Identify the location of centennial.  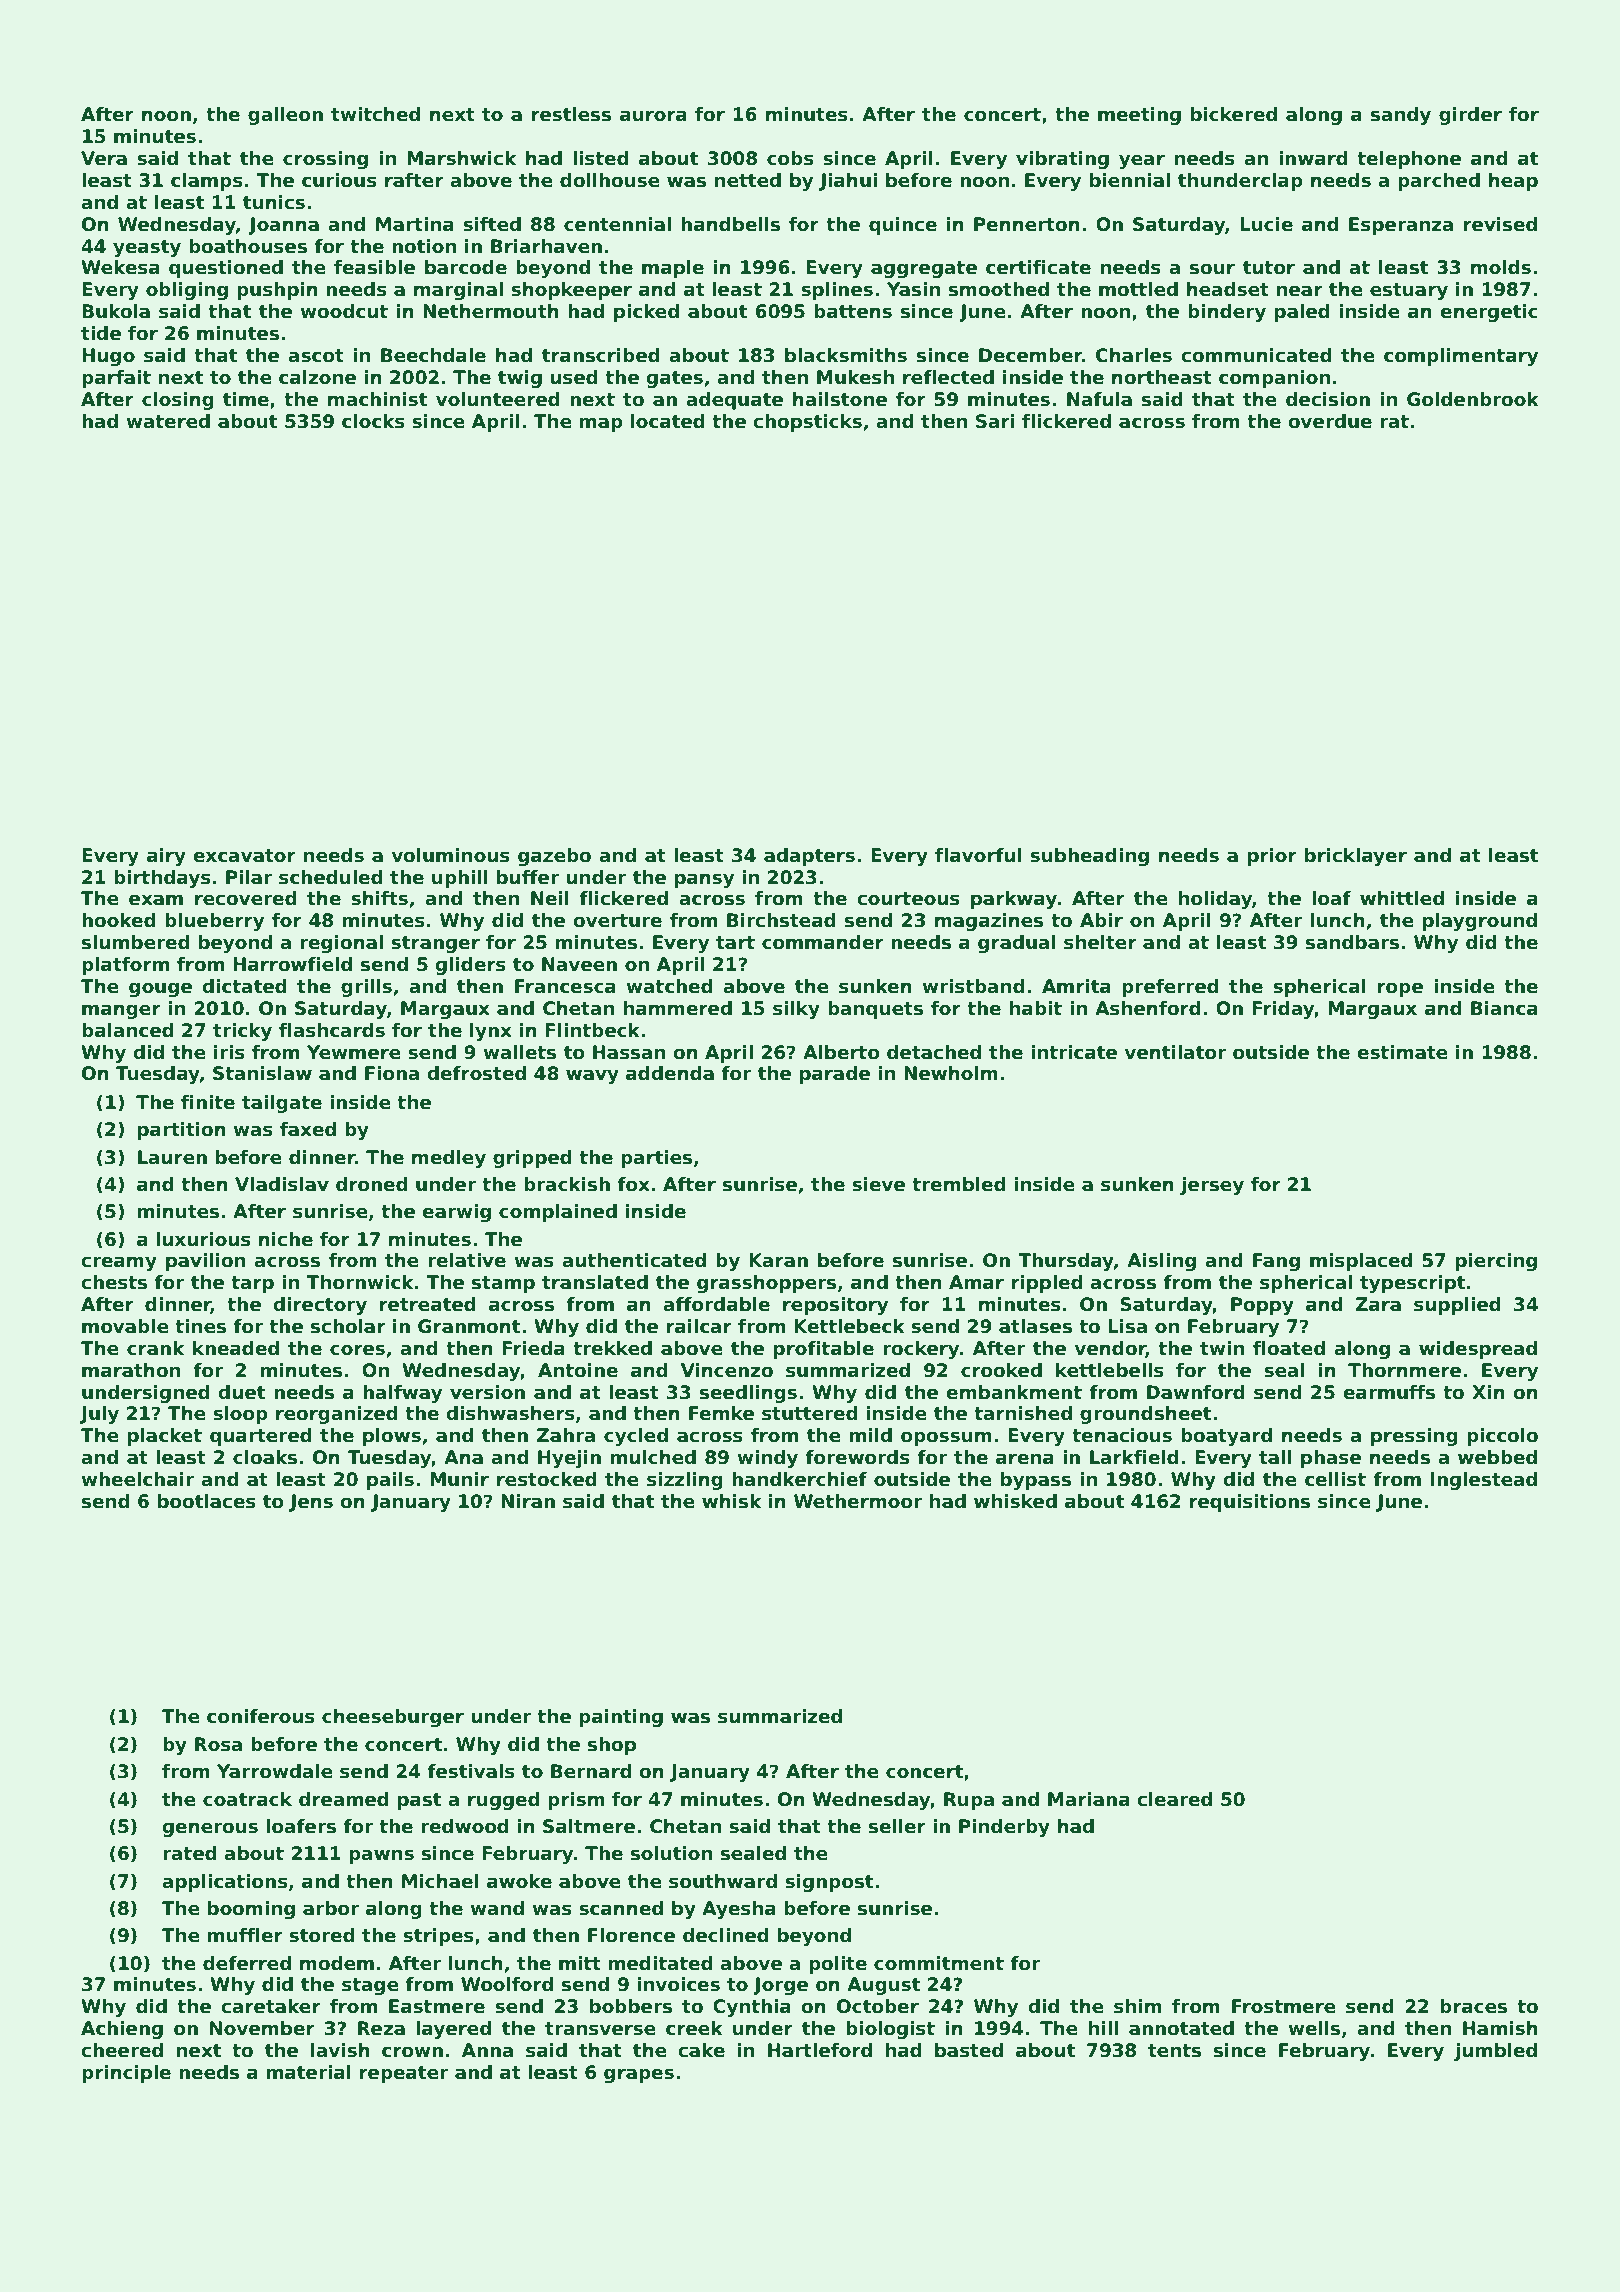
(617, 224).
